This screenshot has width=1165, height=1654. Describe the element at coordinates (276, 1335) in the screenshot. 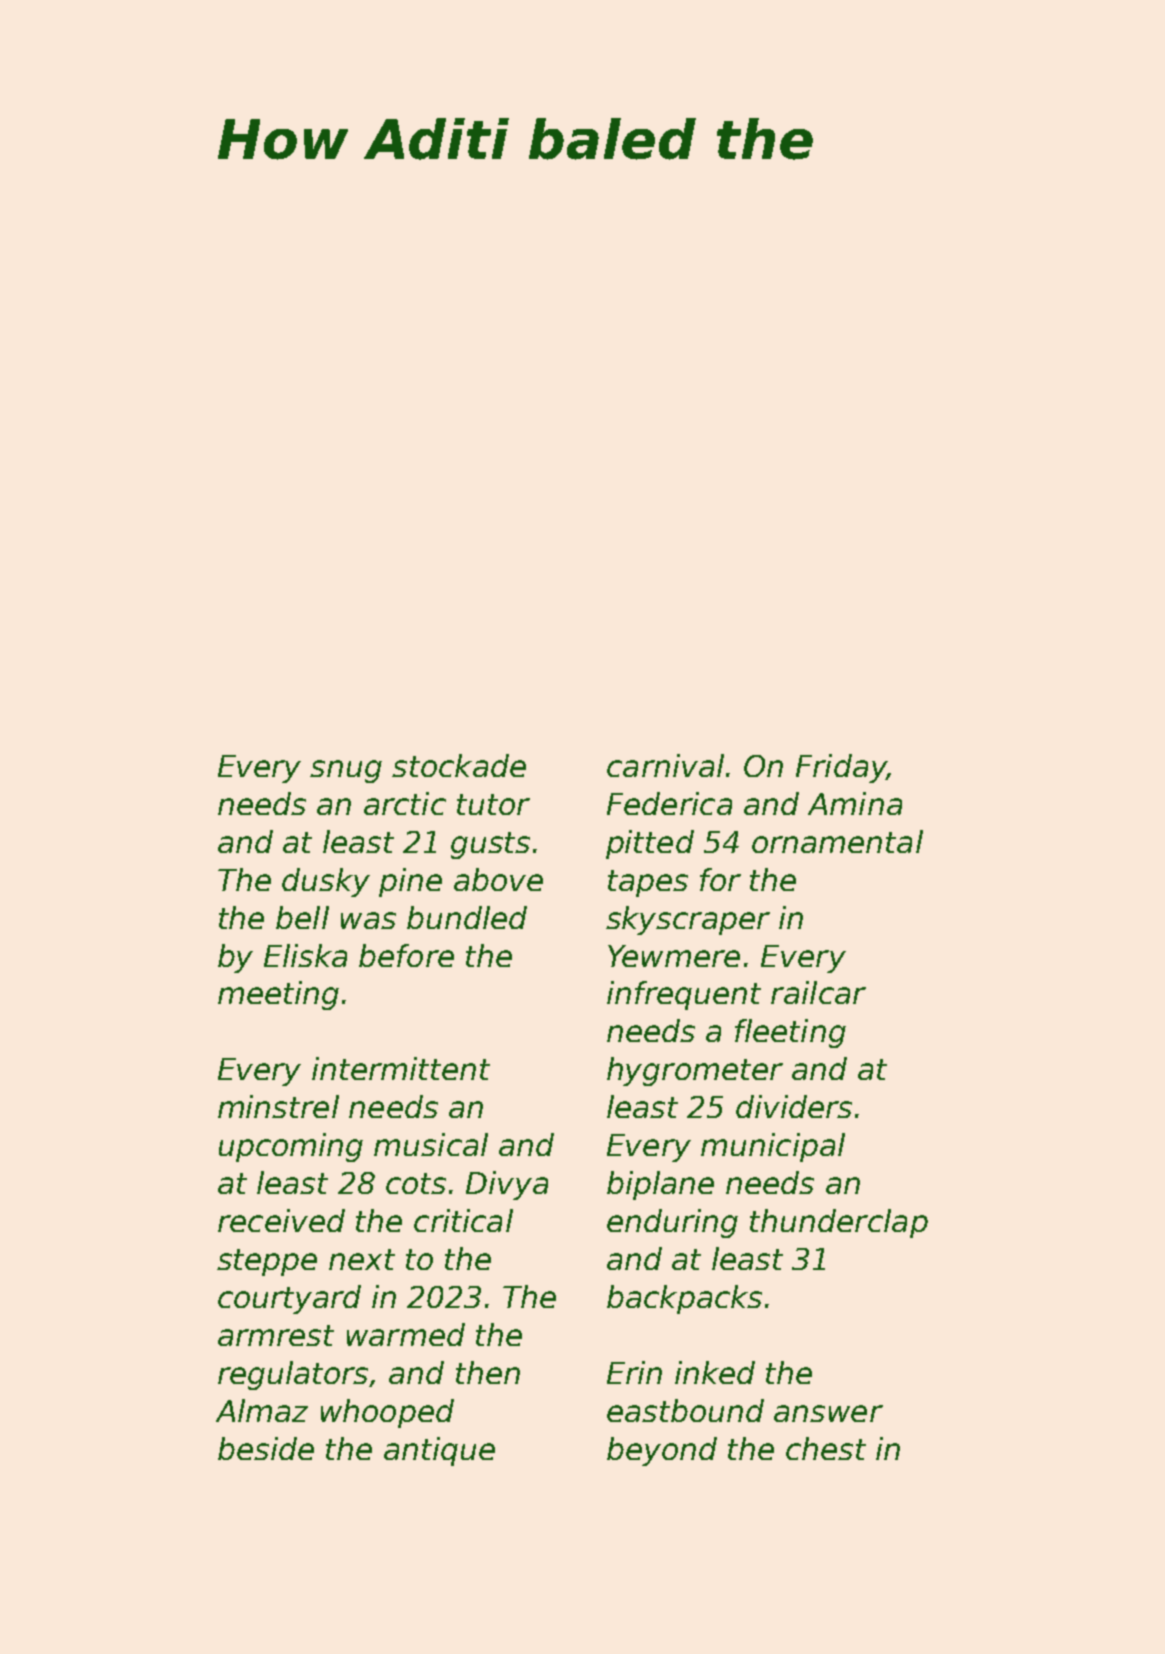

I see `armrest` at that location.
